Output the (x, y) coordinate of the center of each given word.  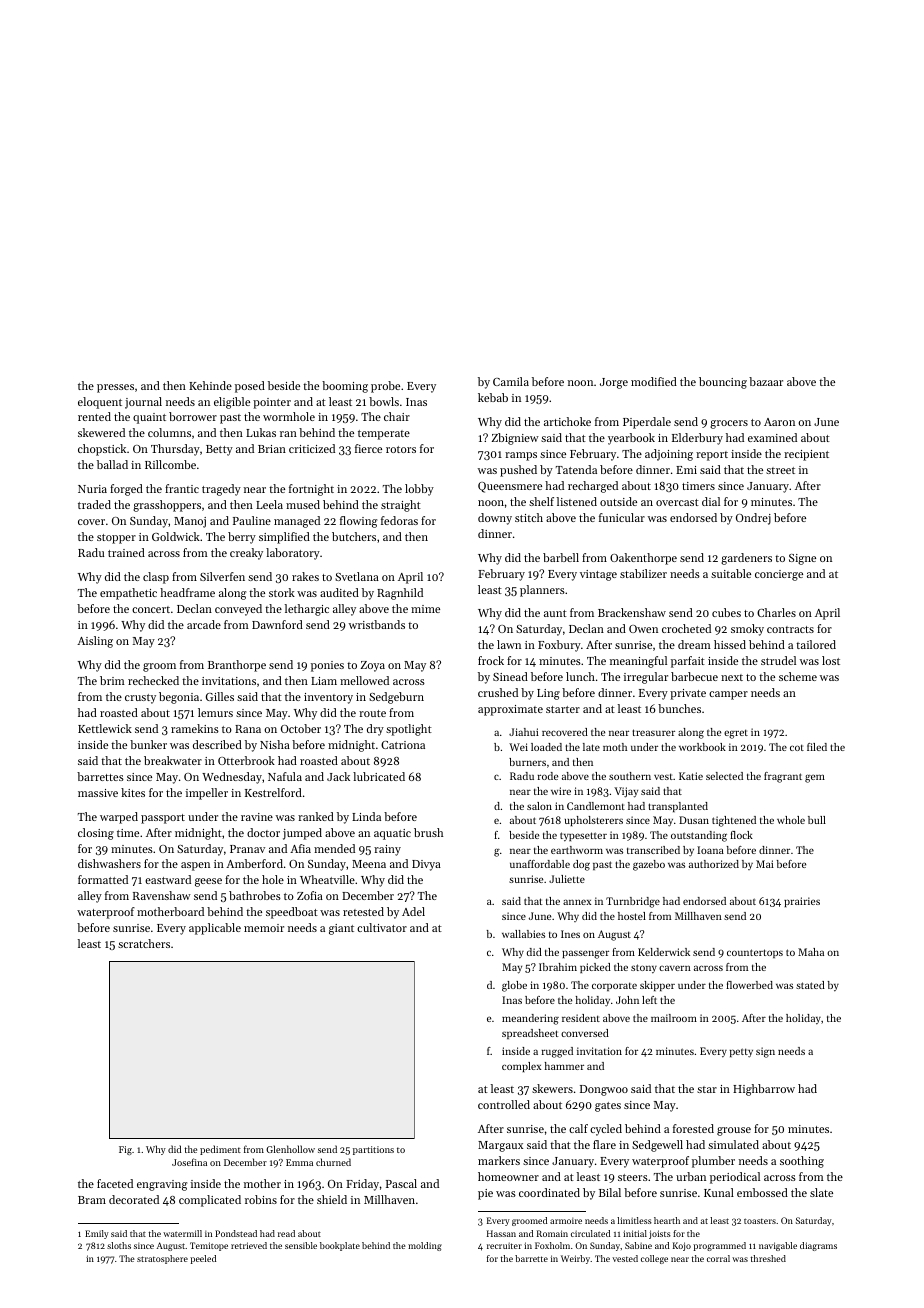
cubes (726, 612)
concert (151, 609)
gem (815, 778)
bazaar (766, 381)
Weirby (576, 1259)
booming (345, 387)
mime (425, 609)
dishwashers (109, 863)
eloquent (100, 403)
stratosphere (162, 1259)
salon (539, 806)
